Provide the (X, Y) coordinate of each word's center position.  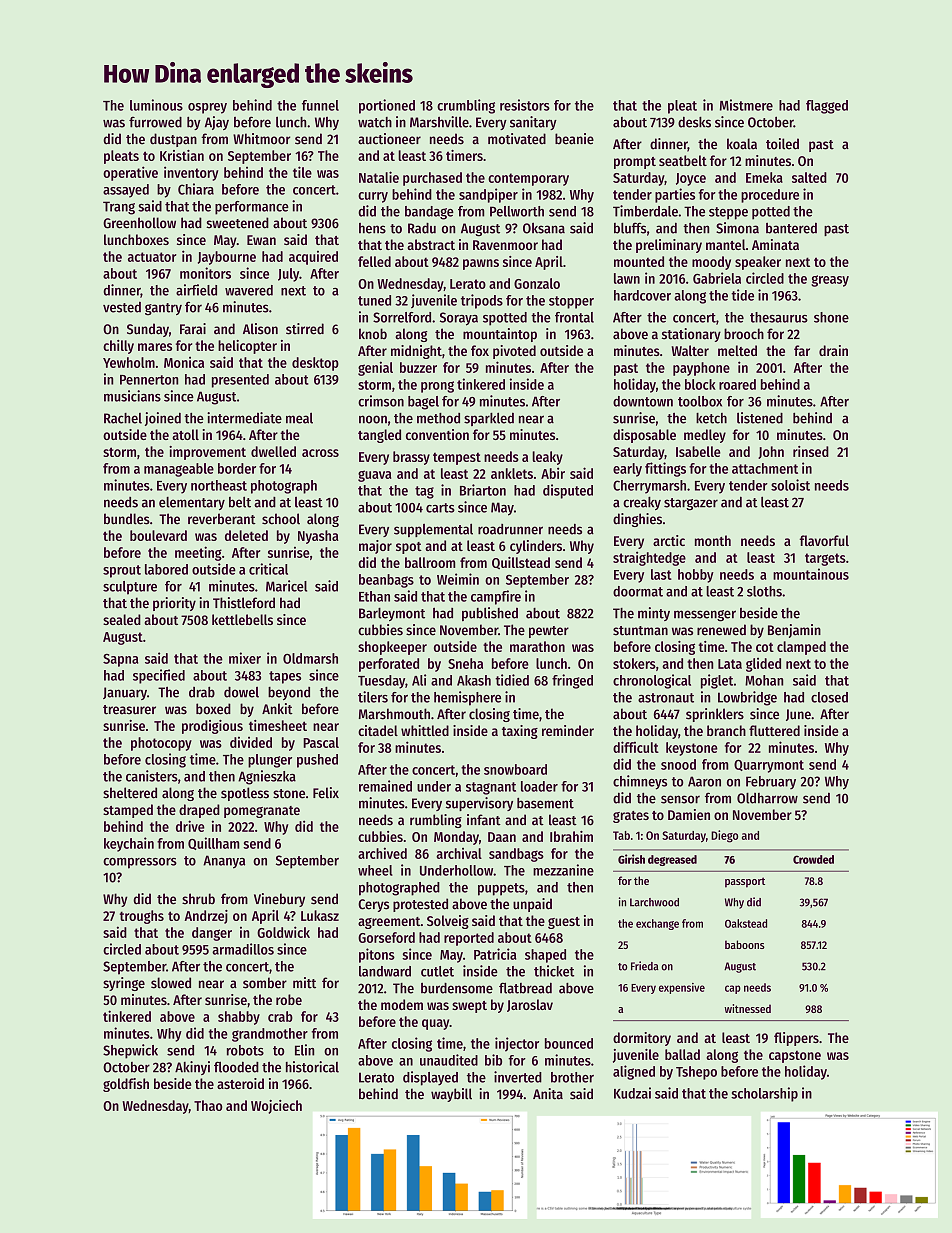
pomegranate (262, 812)
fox (480, 350)
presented (240, 381)
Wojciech (276, 1107)
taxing (520, 732)
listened (760, 418)
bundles (127, 519)
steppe (728, 213)
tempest (457, 459)
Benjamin (794, 631)
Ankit (277, 709)
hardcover (642, 295)
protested (420, 905)
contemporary (528, 179)
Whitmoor (261, 139)
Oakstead (746, 923)
